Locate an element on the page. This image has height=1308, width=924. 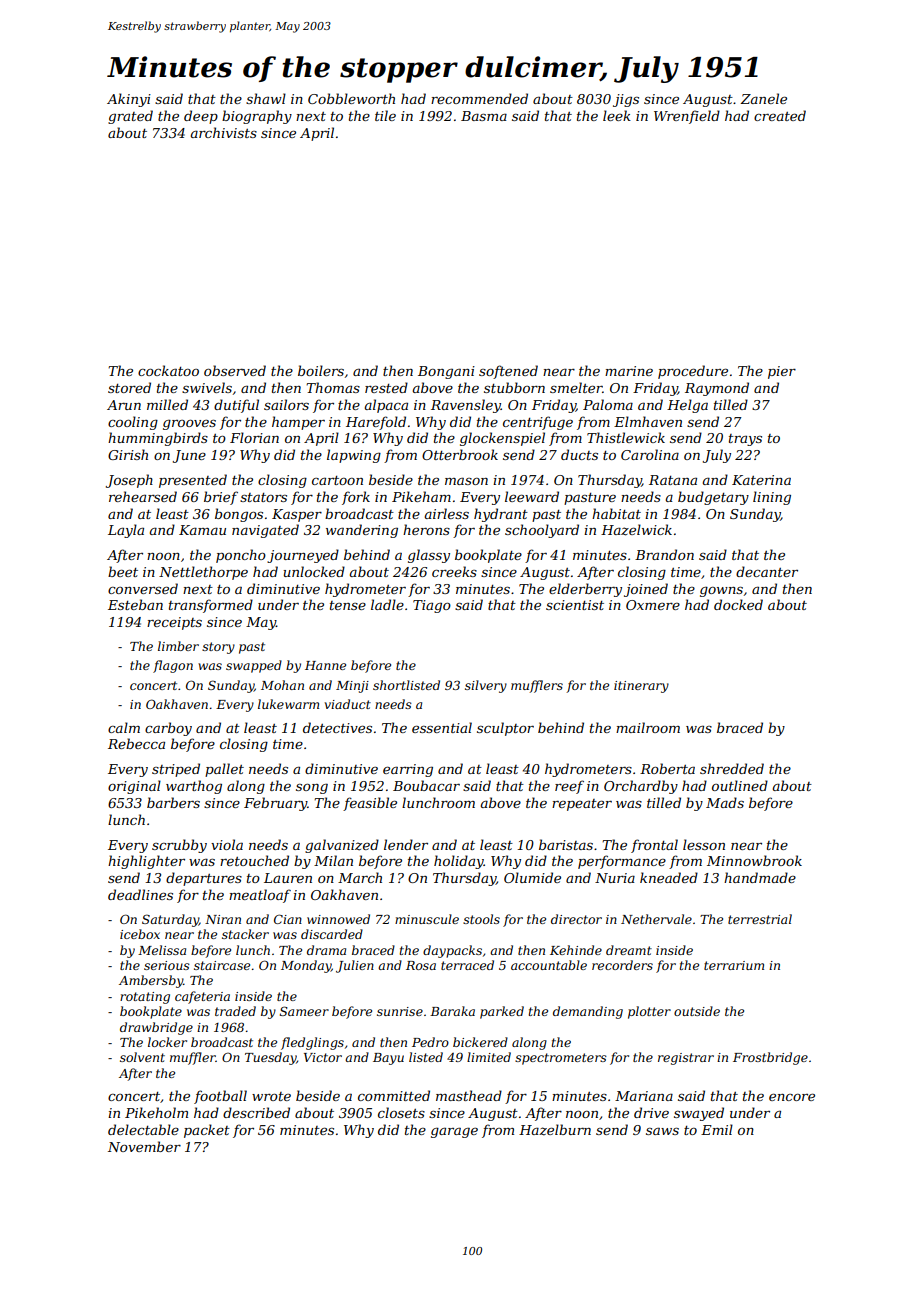
Zanele is located at coordinates (763, 98).
